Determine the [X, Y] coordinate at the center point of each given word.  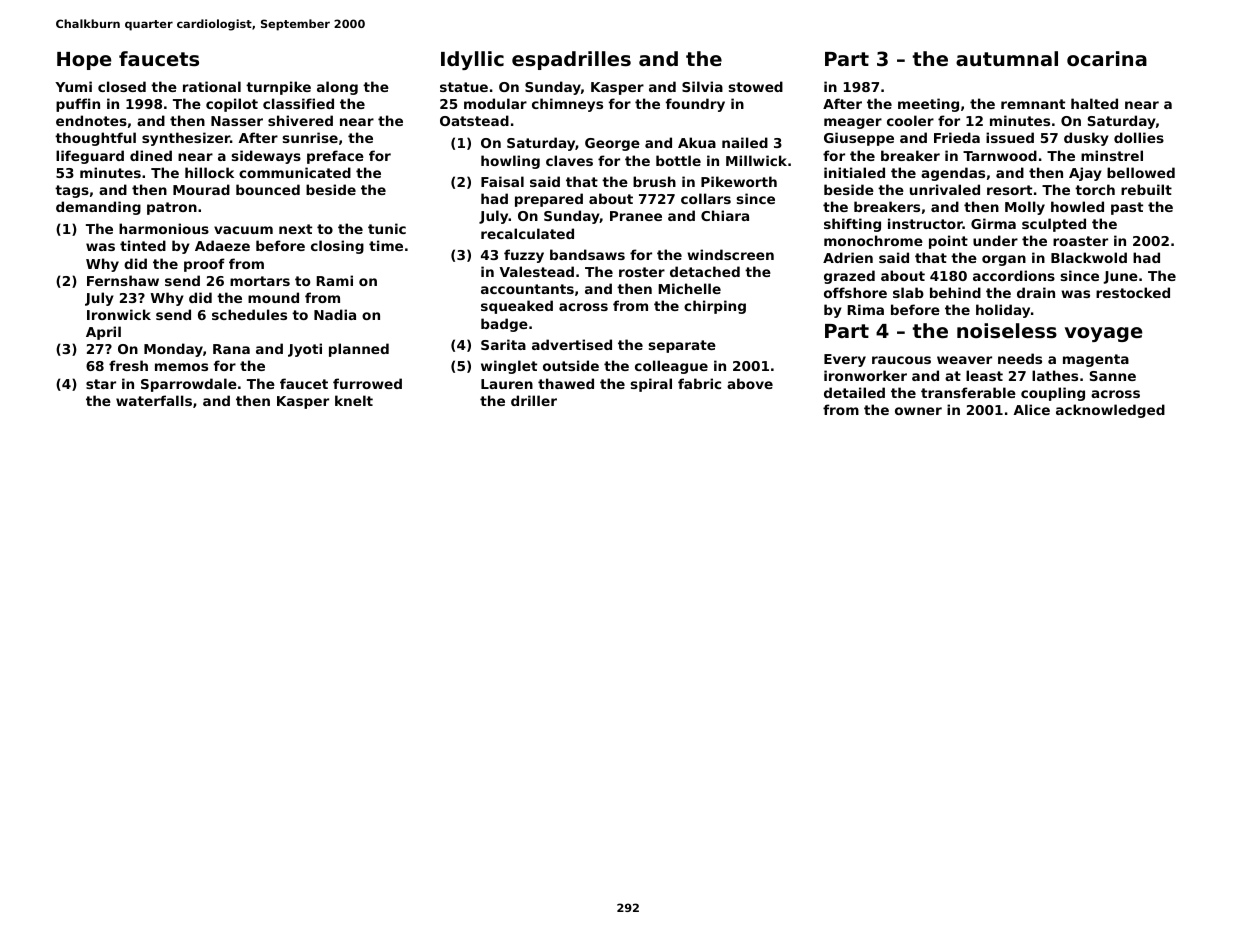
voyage [1103, 334]
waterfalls [154, 400]
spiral [651, 385]
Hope [84, 61]
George [612, 144]
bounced [268, 189]
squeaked [517, 307]
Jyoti [305, 350]
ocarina [1107, 58]
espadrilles [571, 60]
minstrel [1112, 155]
